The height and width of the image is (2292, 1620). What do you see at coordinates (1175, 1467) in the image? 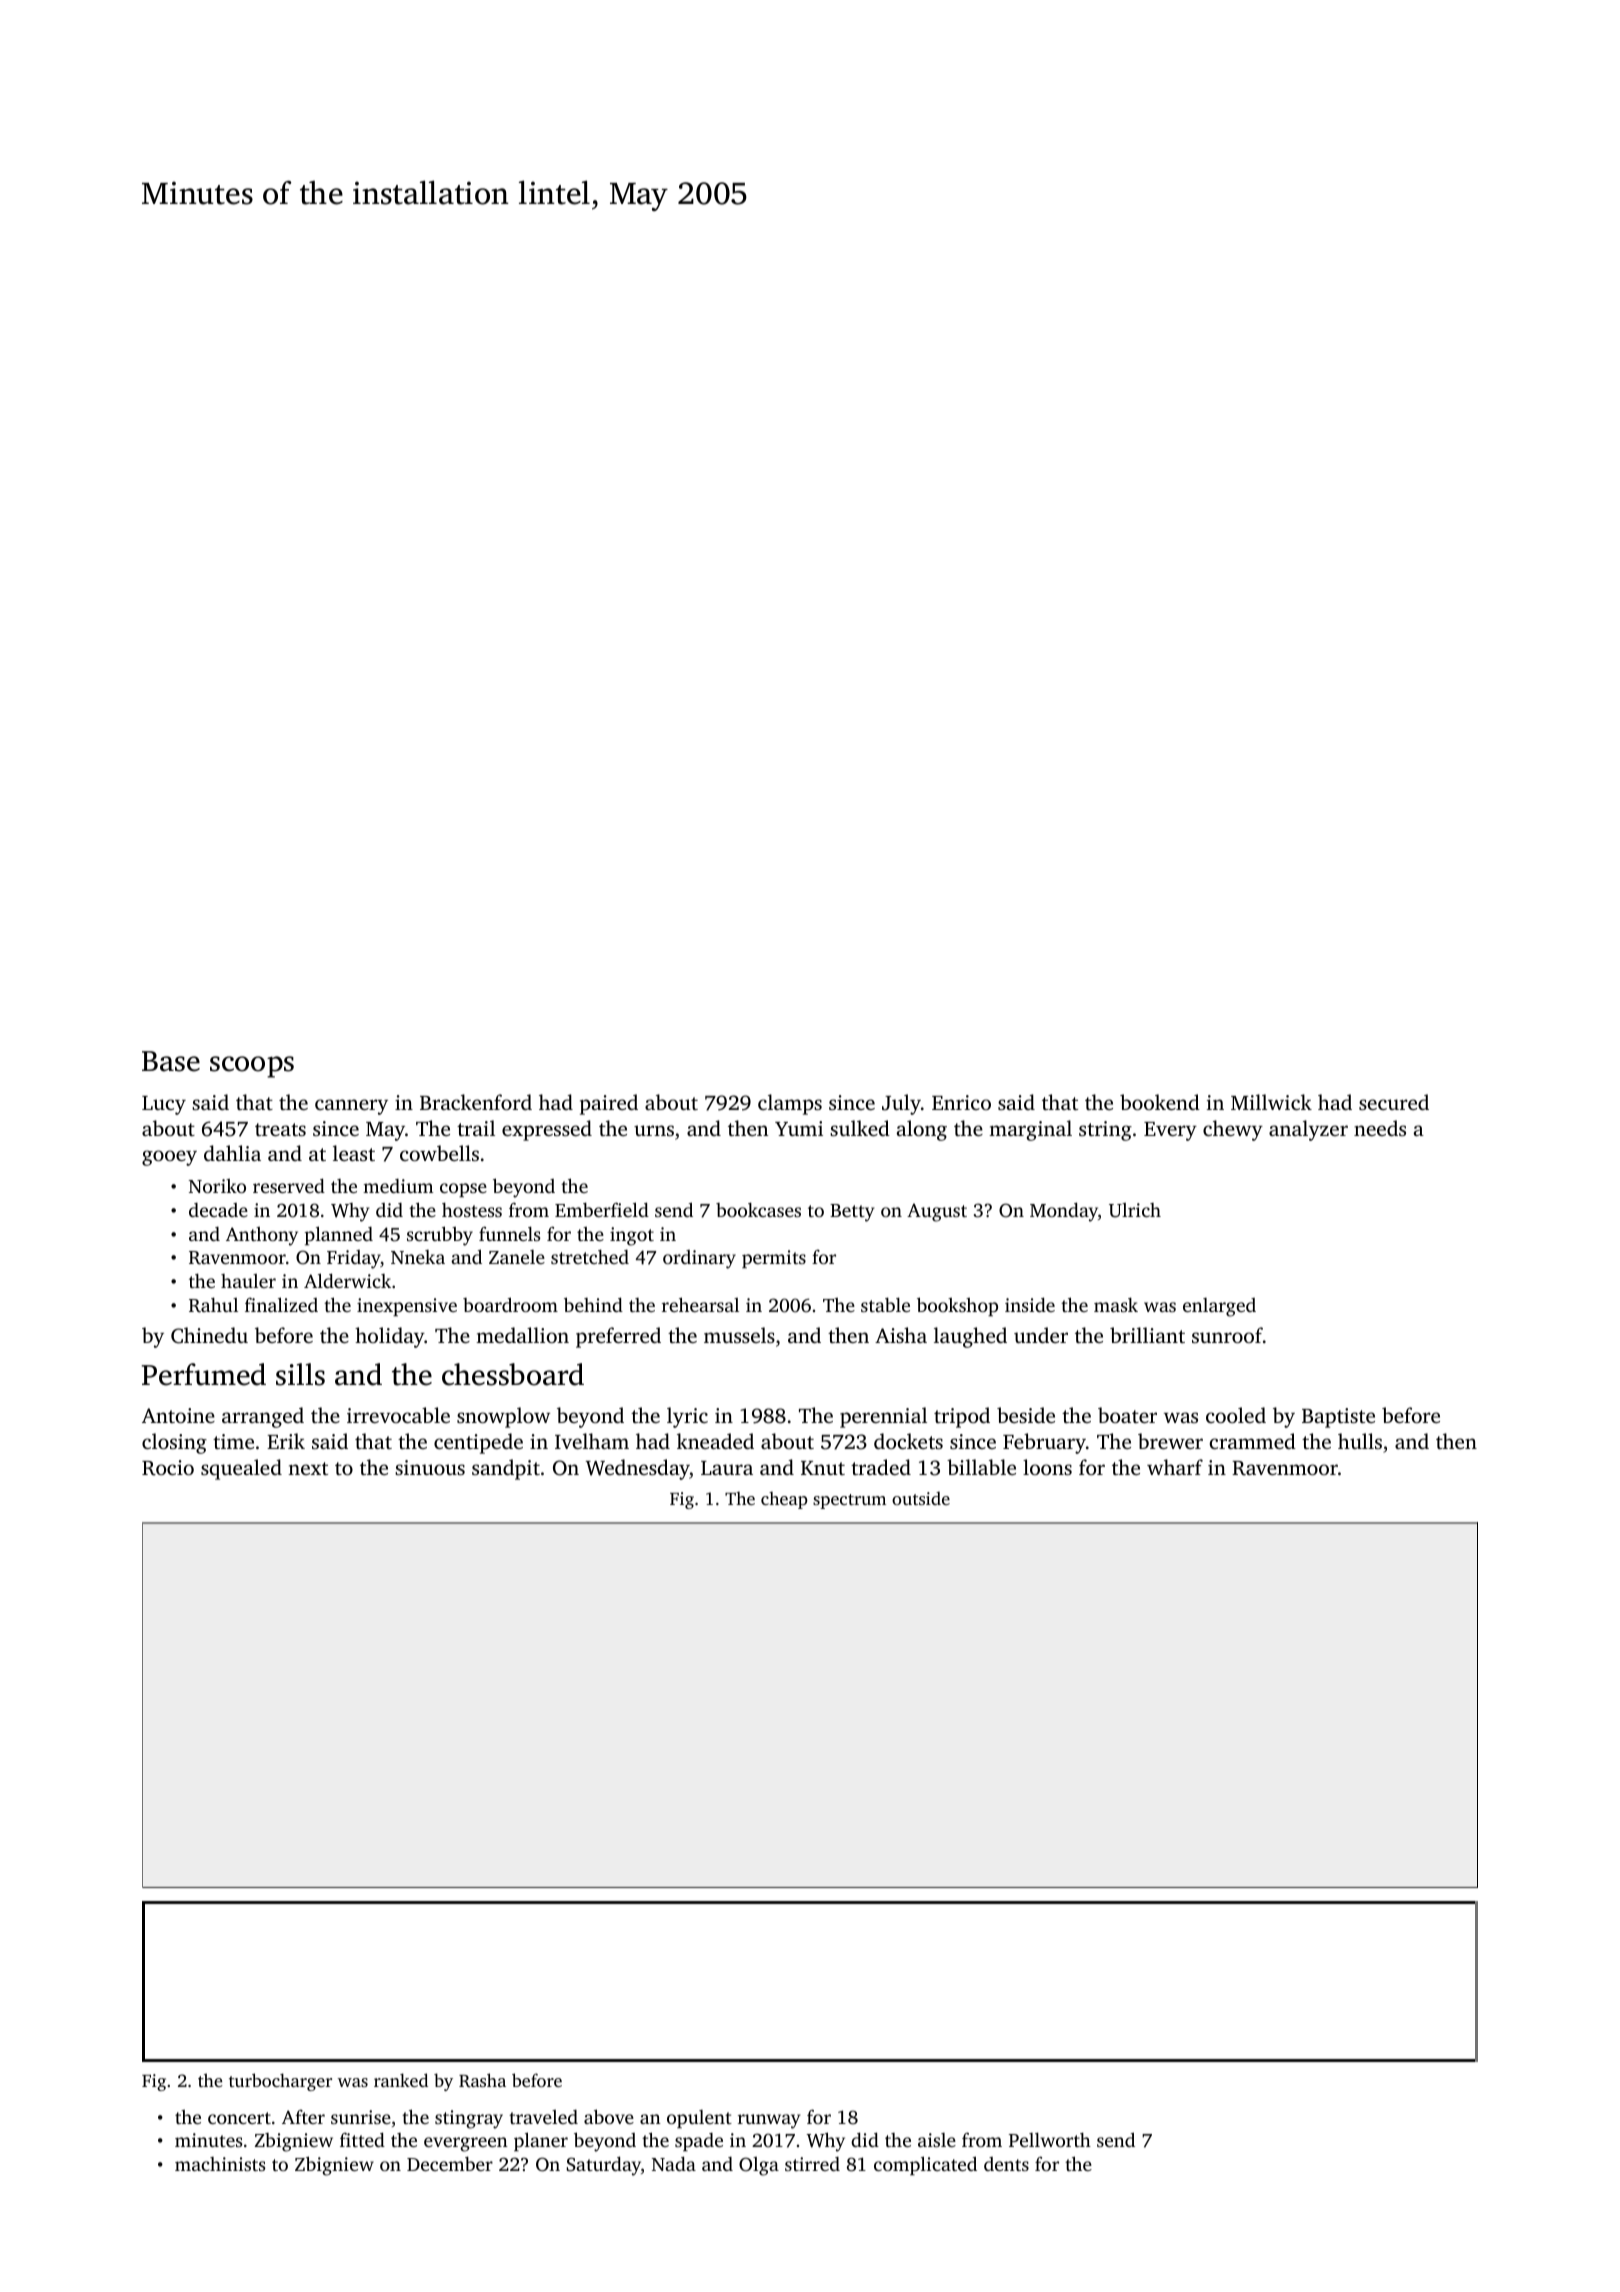
I see `wharf` at bounding box center [1175, 1467].
